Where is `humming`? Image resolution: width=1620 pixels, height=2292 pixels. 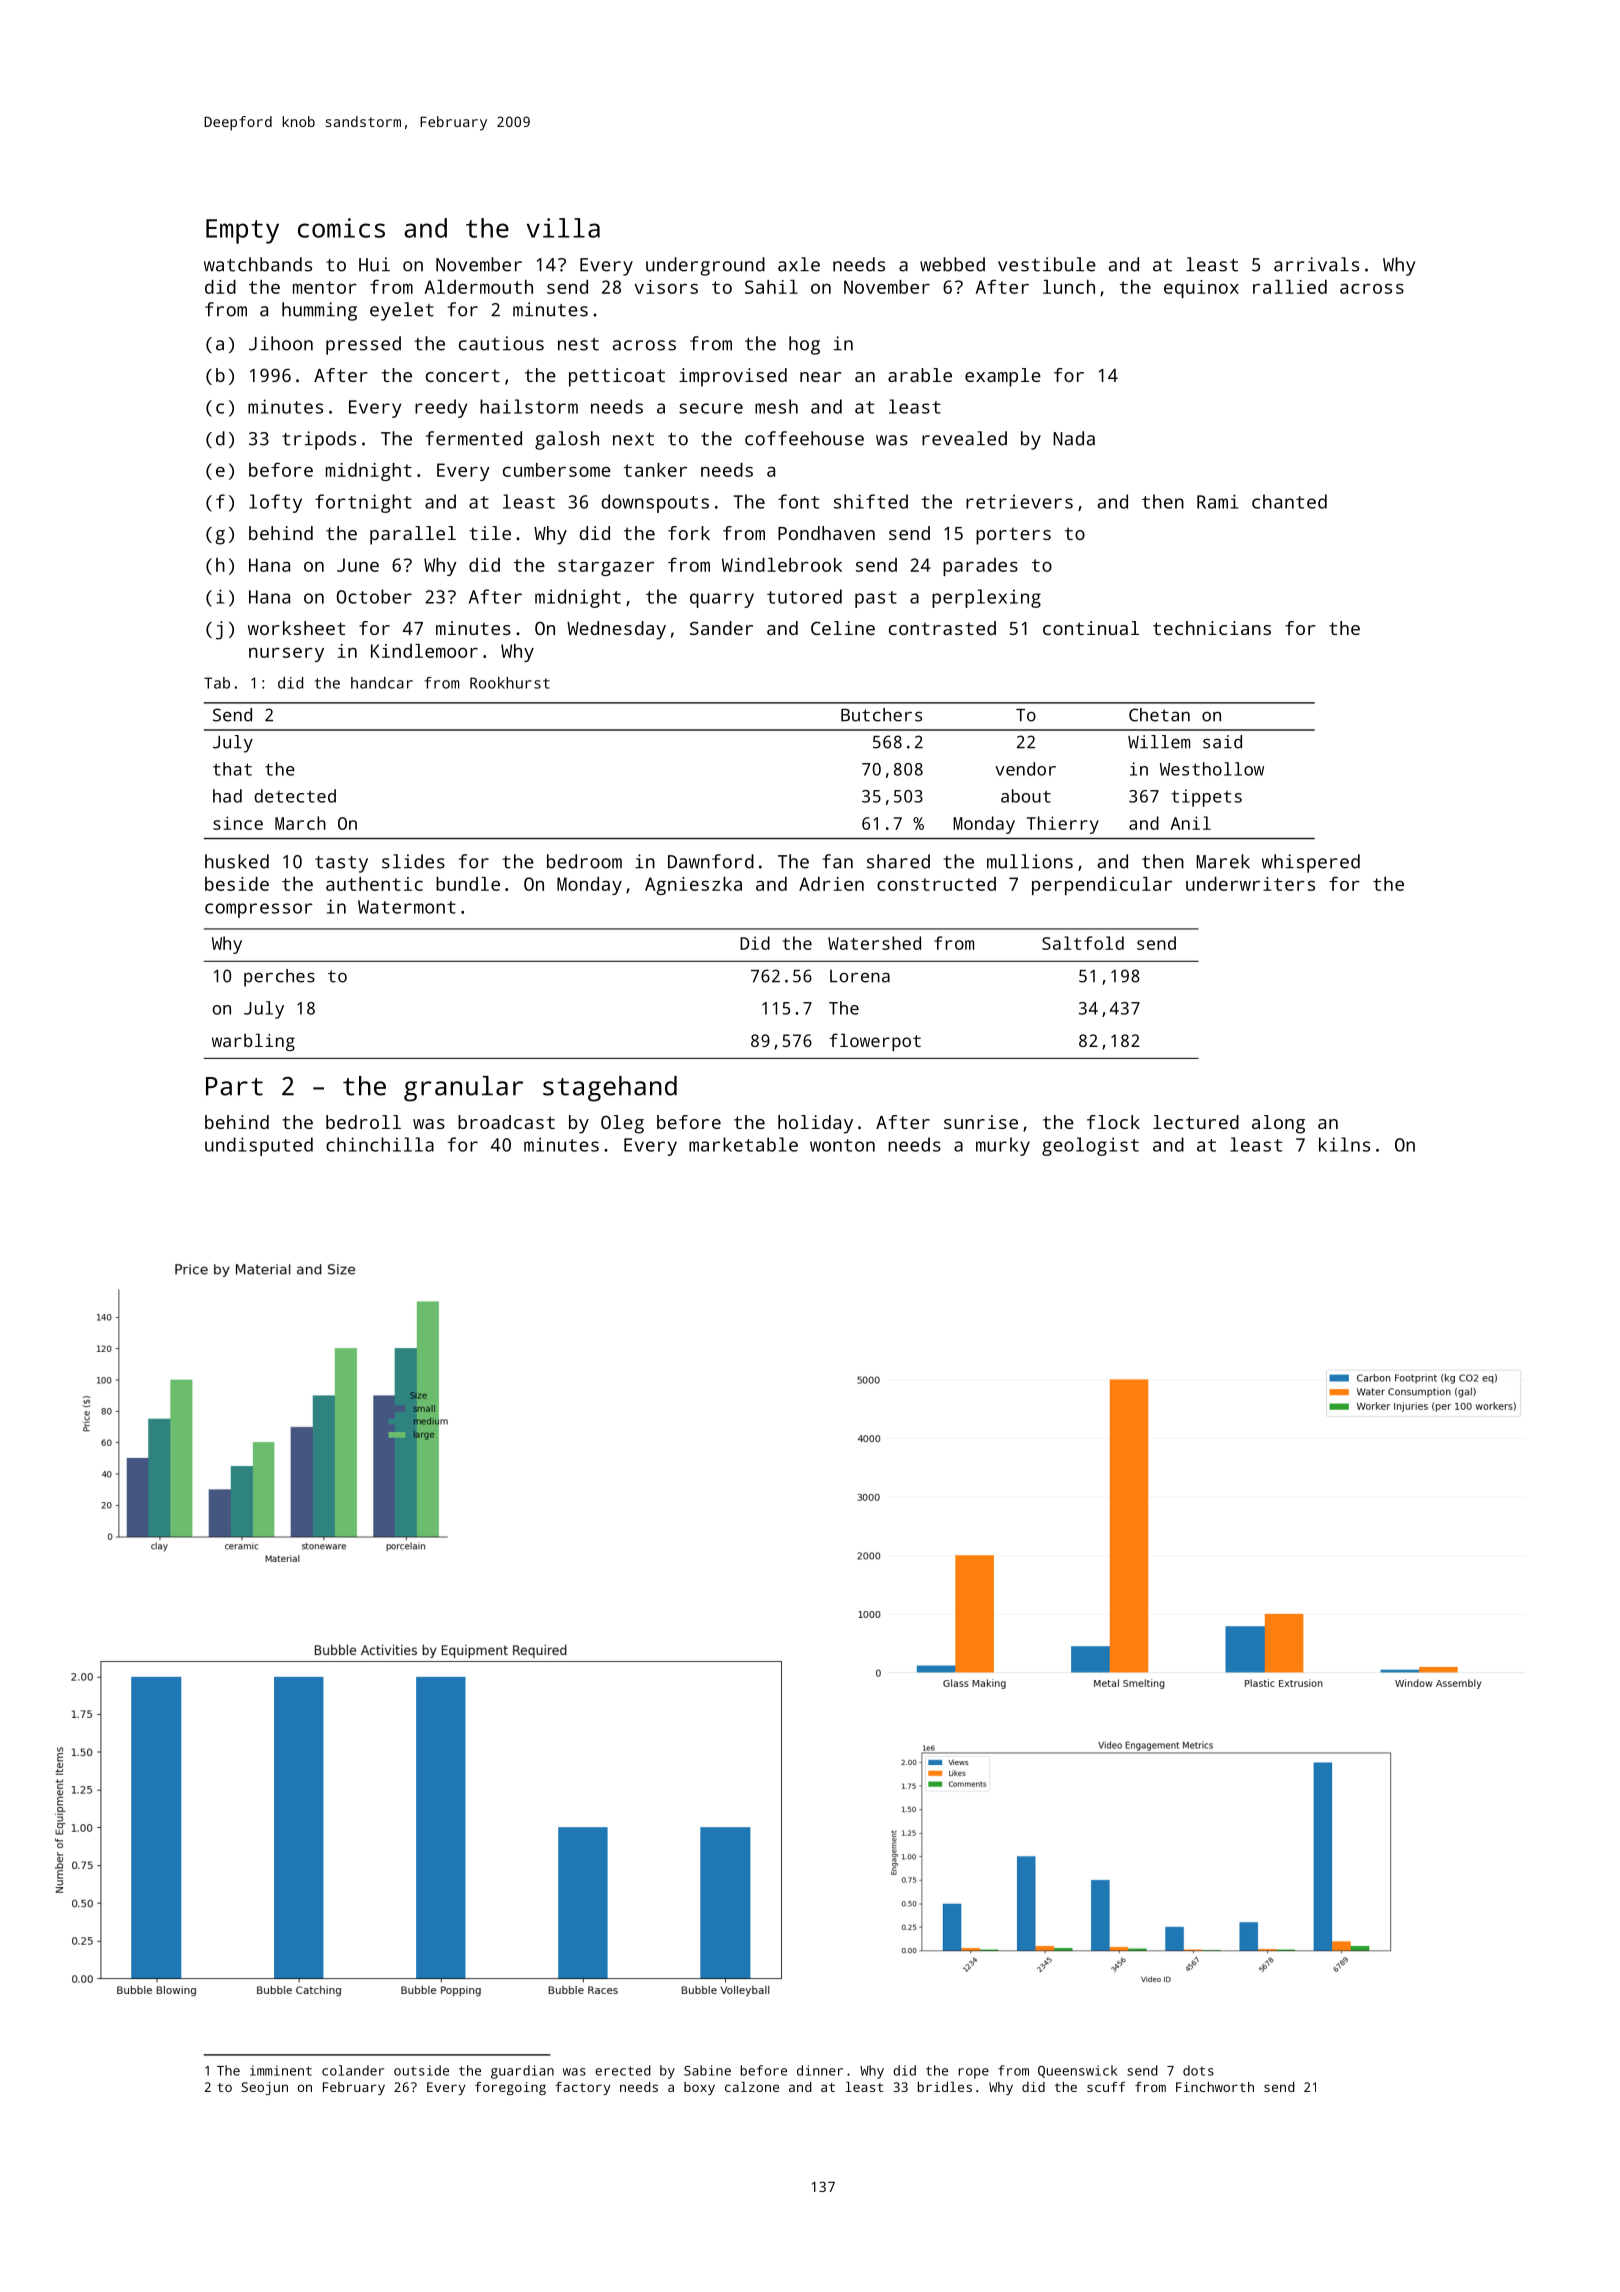
humming is located at coordinates (319, 311).
